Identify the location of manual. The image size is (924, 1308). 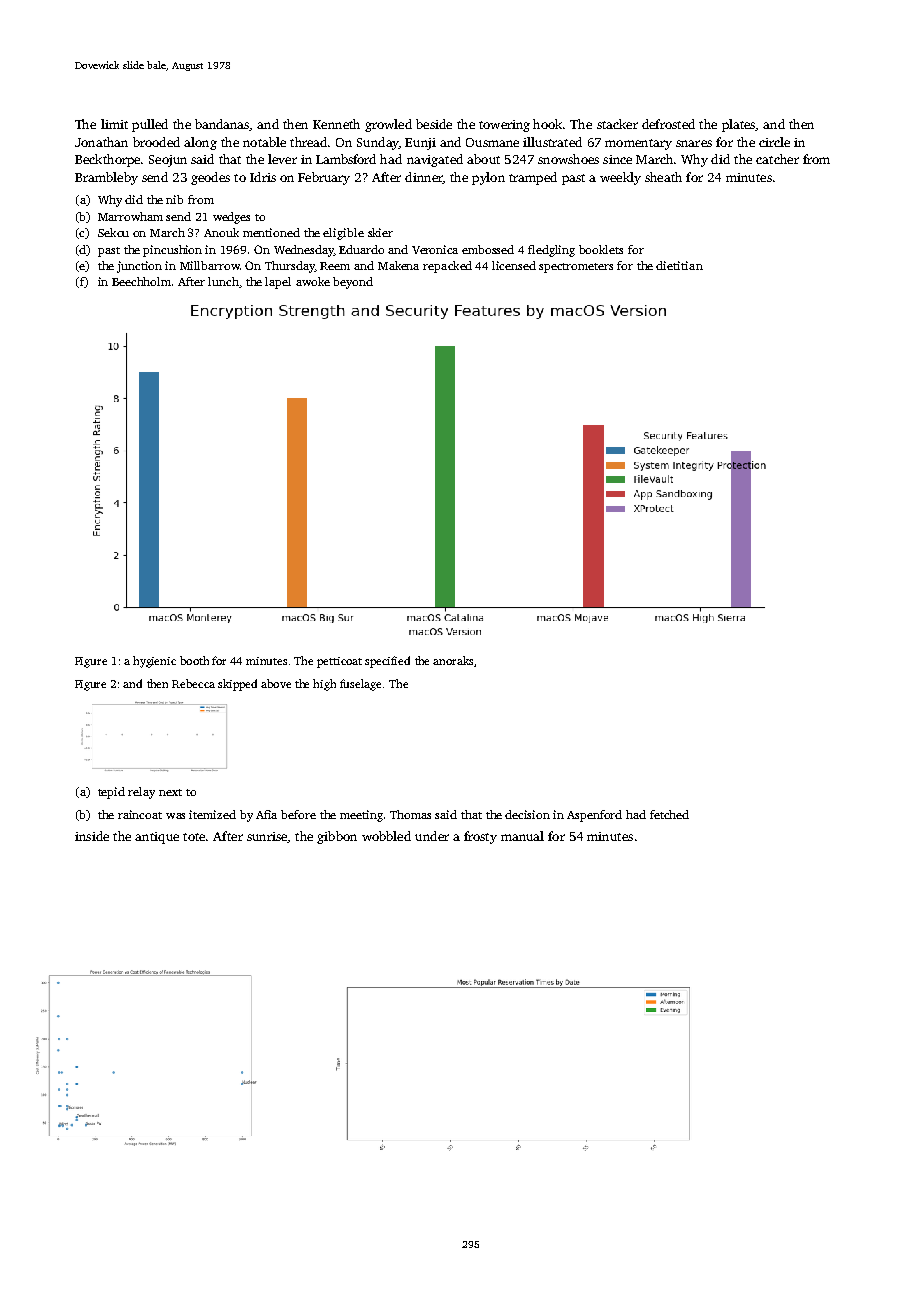
(522, 836).
